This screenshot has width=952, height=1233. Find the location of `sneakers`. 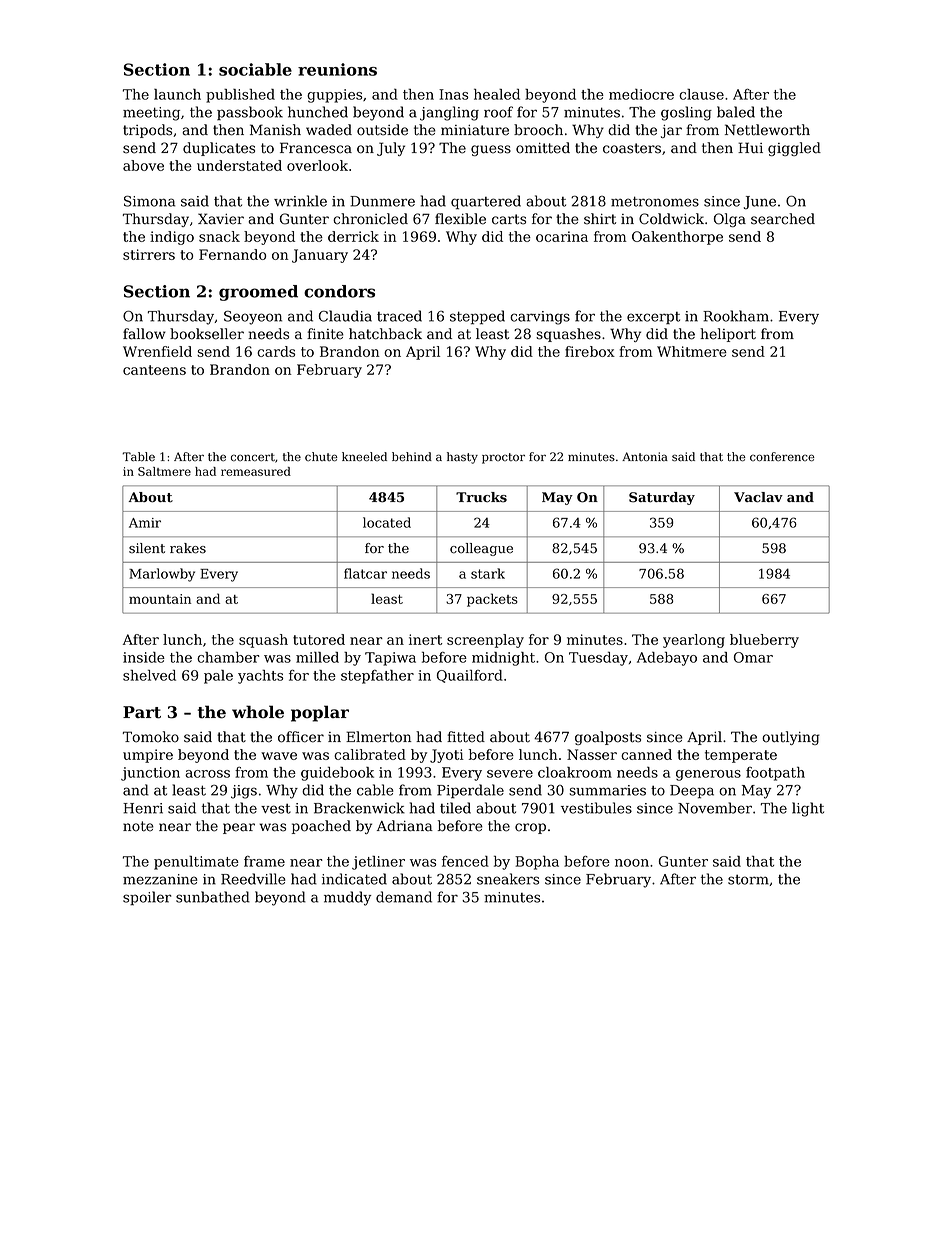

sneakers is located at coordinates (508, 879).
